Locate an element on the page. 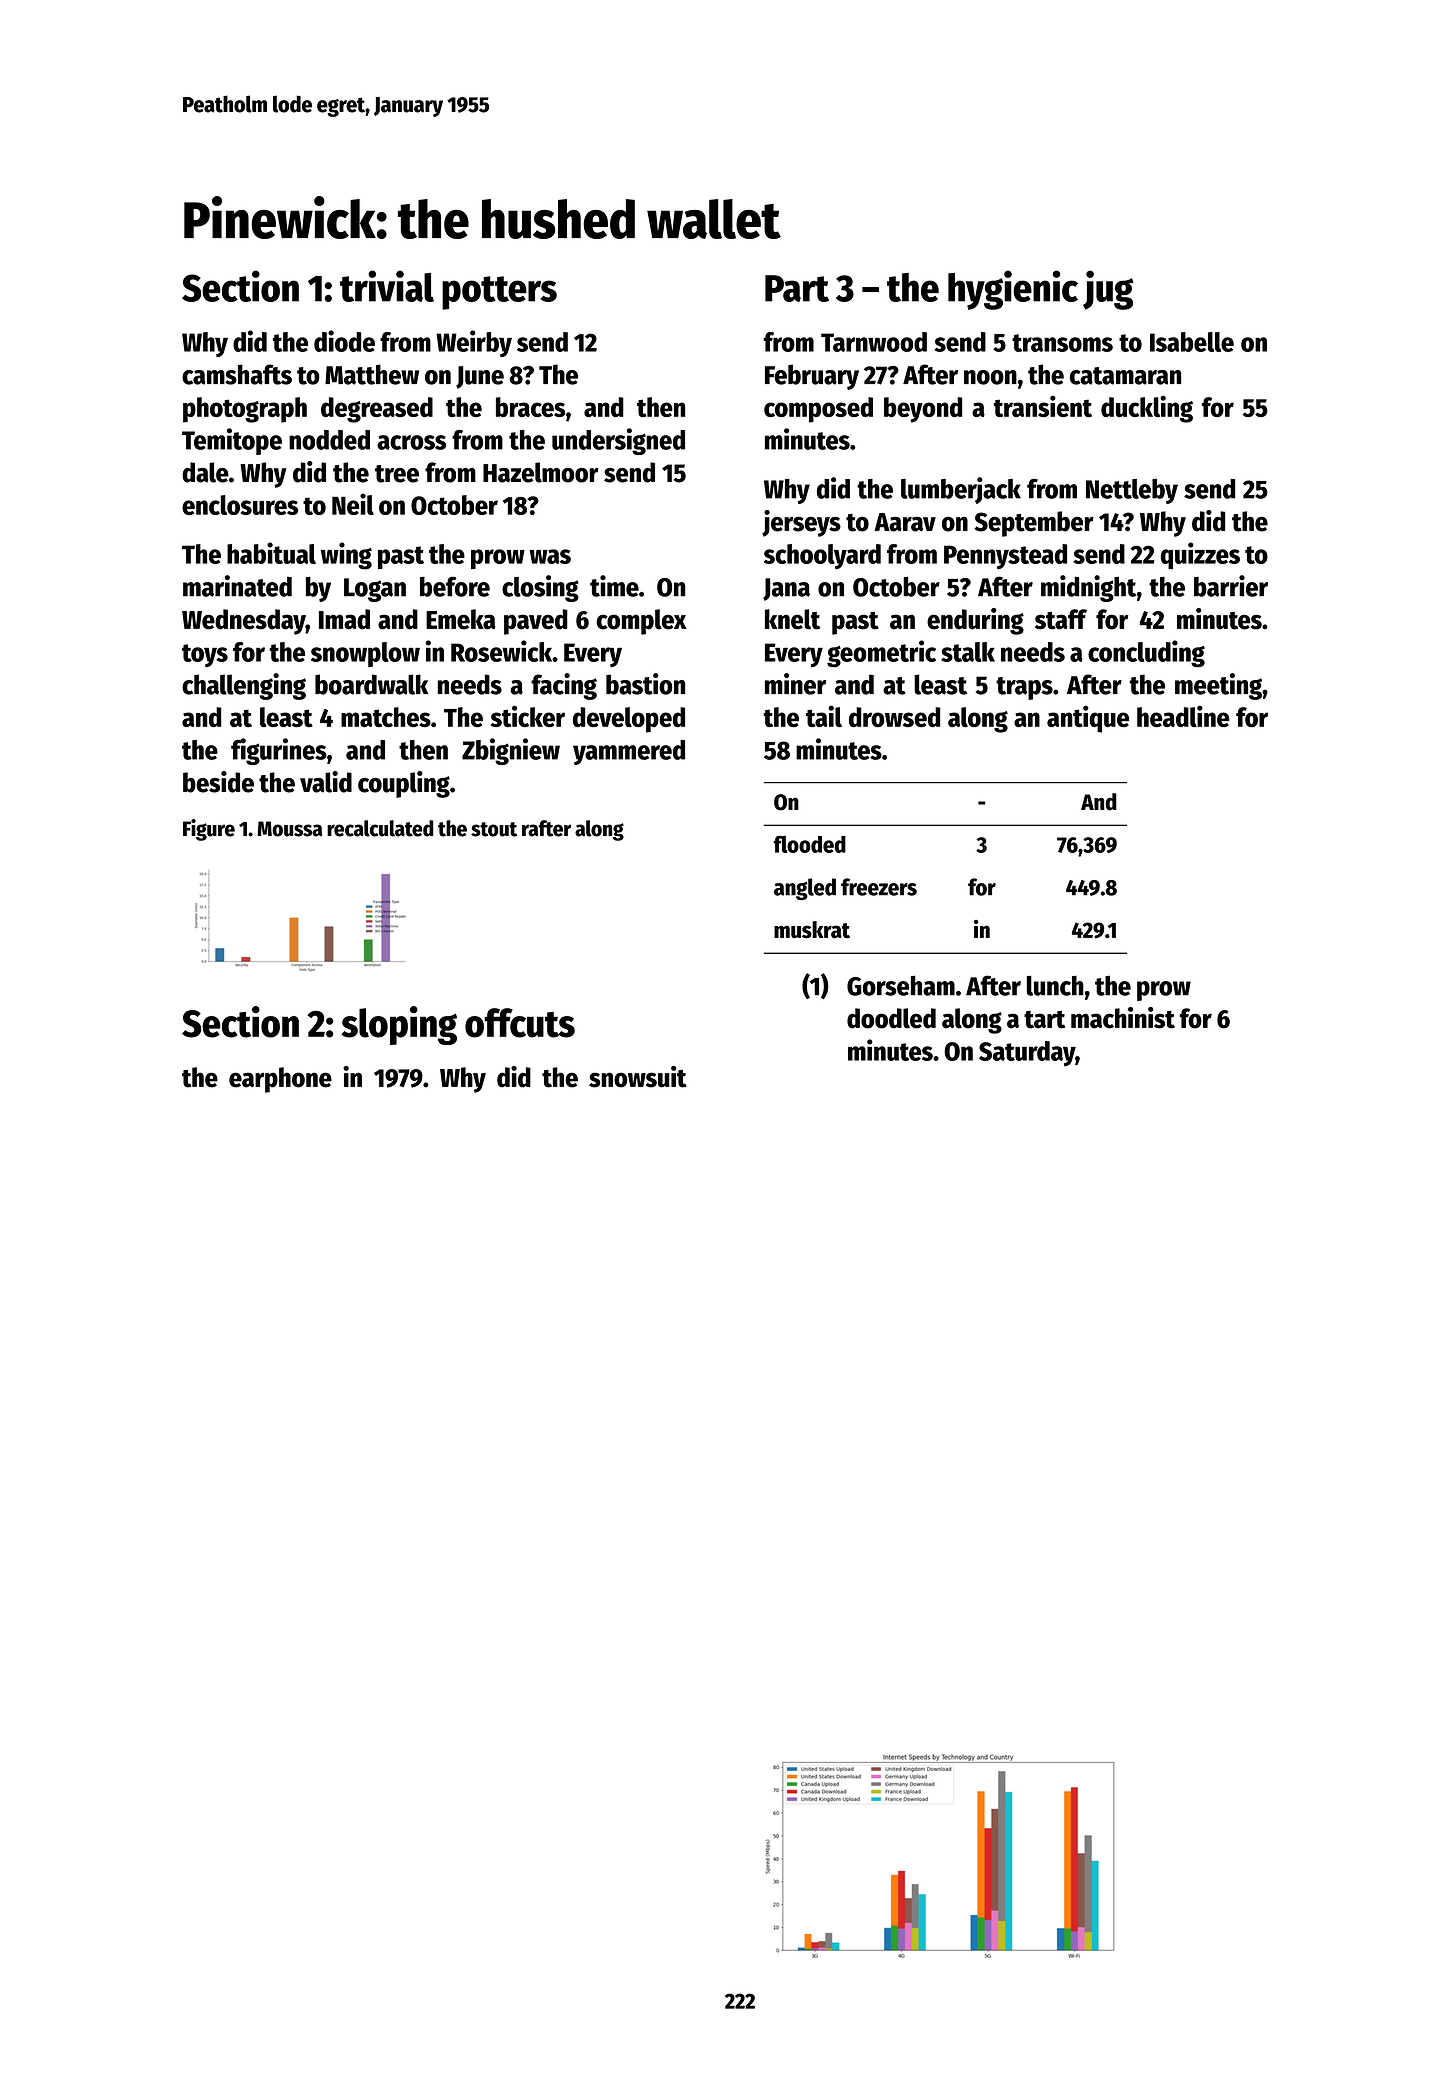 Image resolution: width=1450 pixels, height=2100 pixels. Moussa is located at coordinates (289, 829).
